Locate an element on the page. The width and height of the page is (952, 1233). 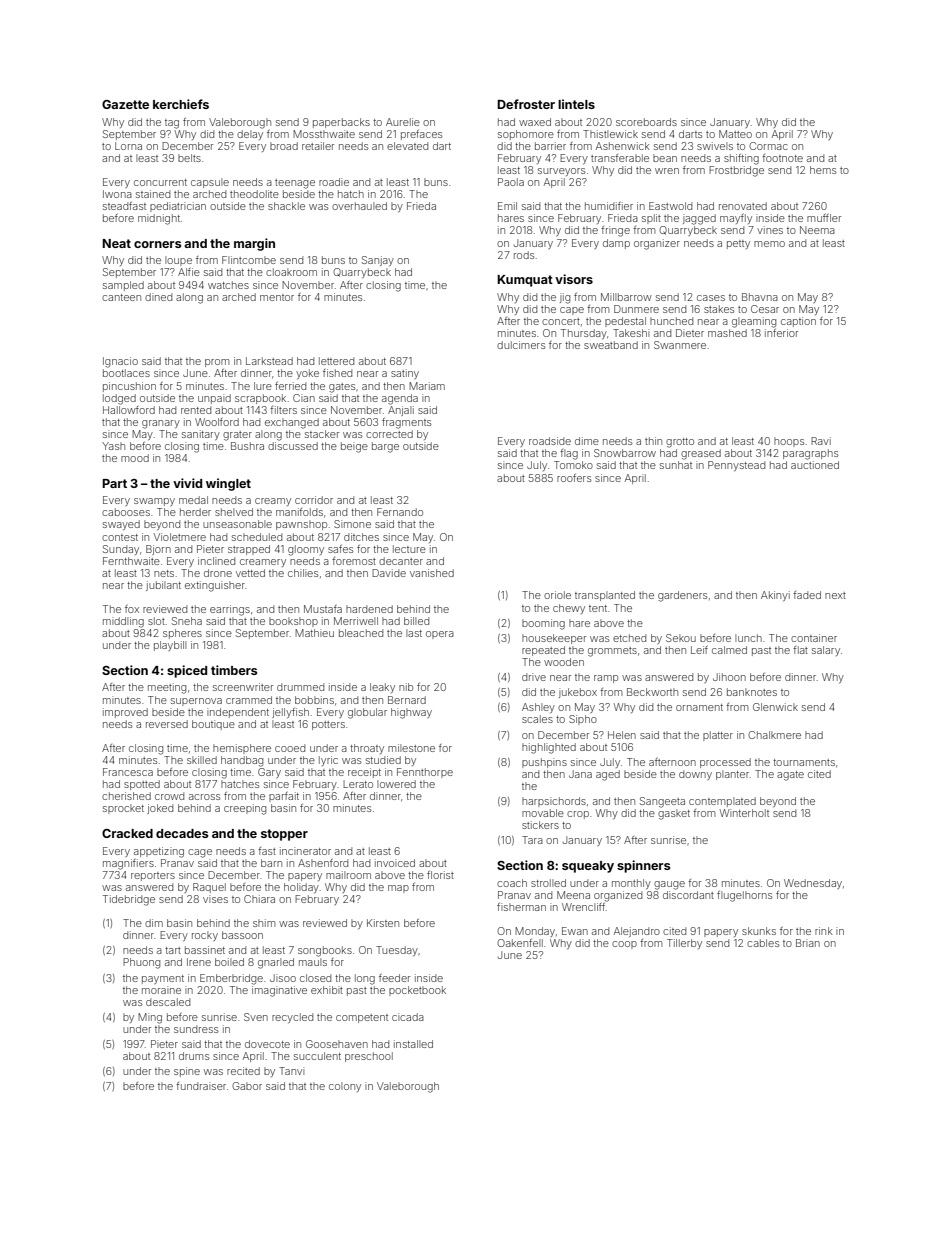
gardeners is located at coordinates (682, 596).
